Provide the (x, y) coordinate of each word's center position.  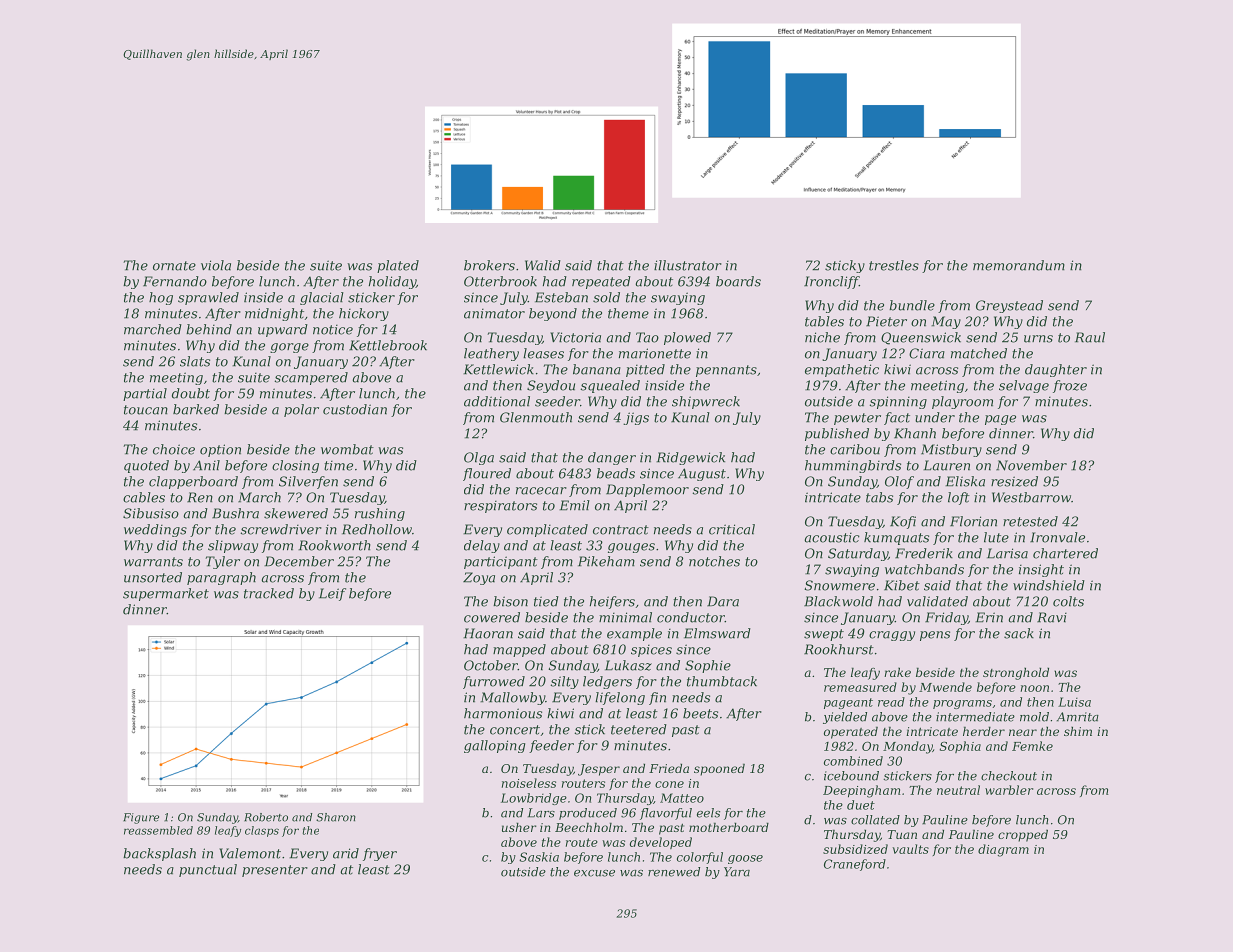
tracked (269, 593)
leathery (491, 354)
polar (301, 410)
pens (935, 636)
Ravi (1052, 617)
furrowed (494, 682)
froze (1070, 386)
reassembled (158, 830)
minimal (625, 617)
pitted (645, 370)
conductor (691, 617)
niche (822, 337)
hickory (364, 314)
